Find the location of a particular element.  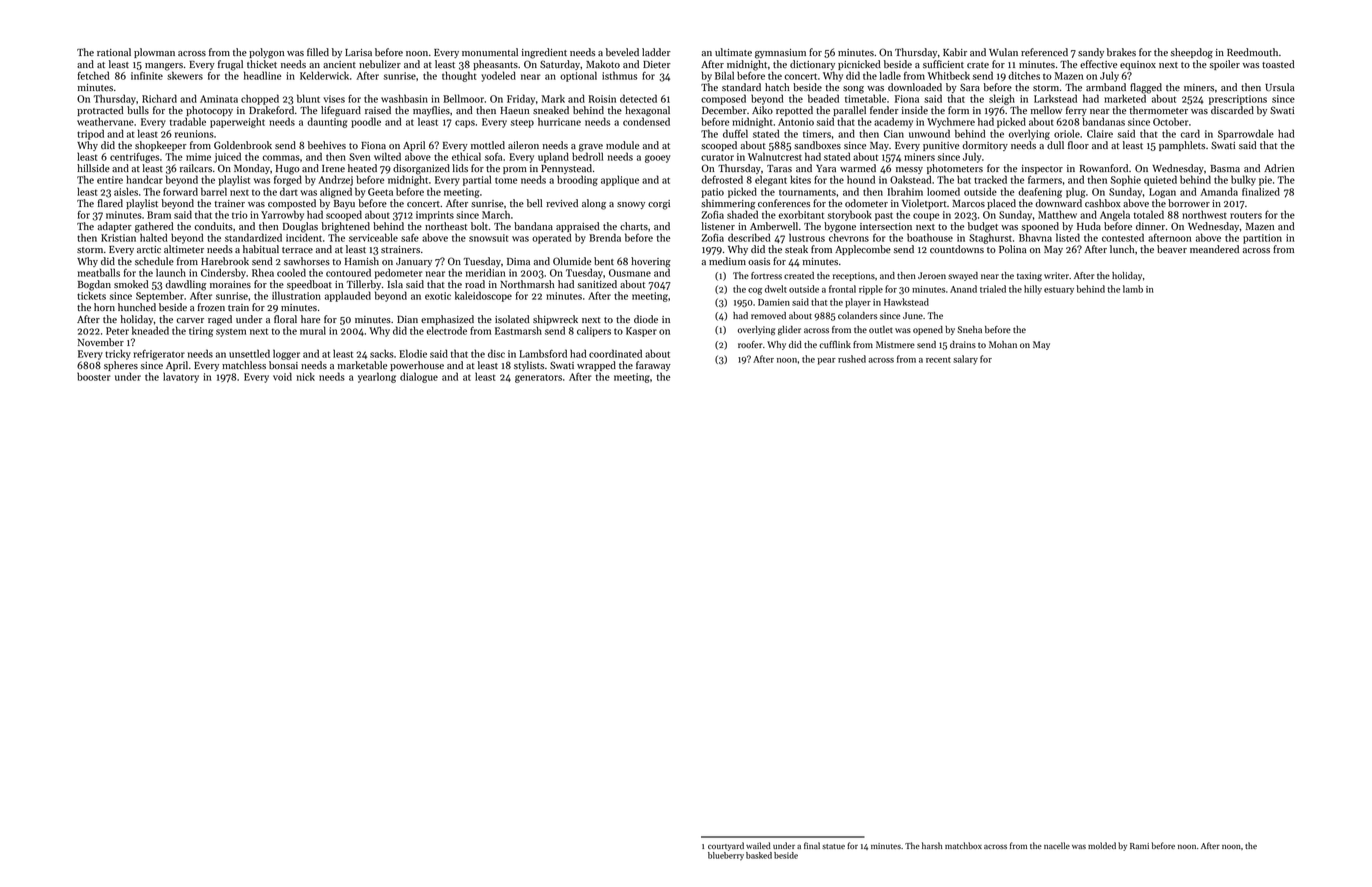

Rami is located at coordinates (1139, 846).
